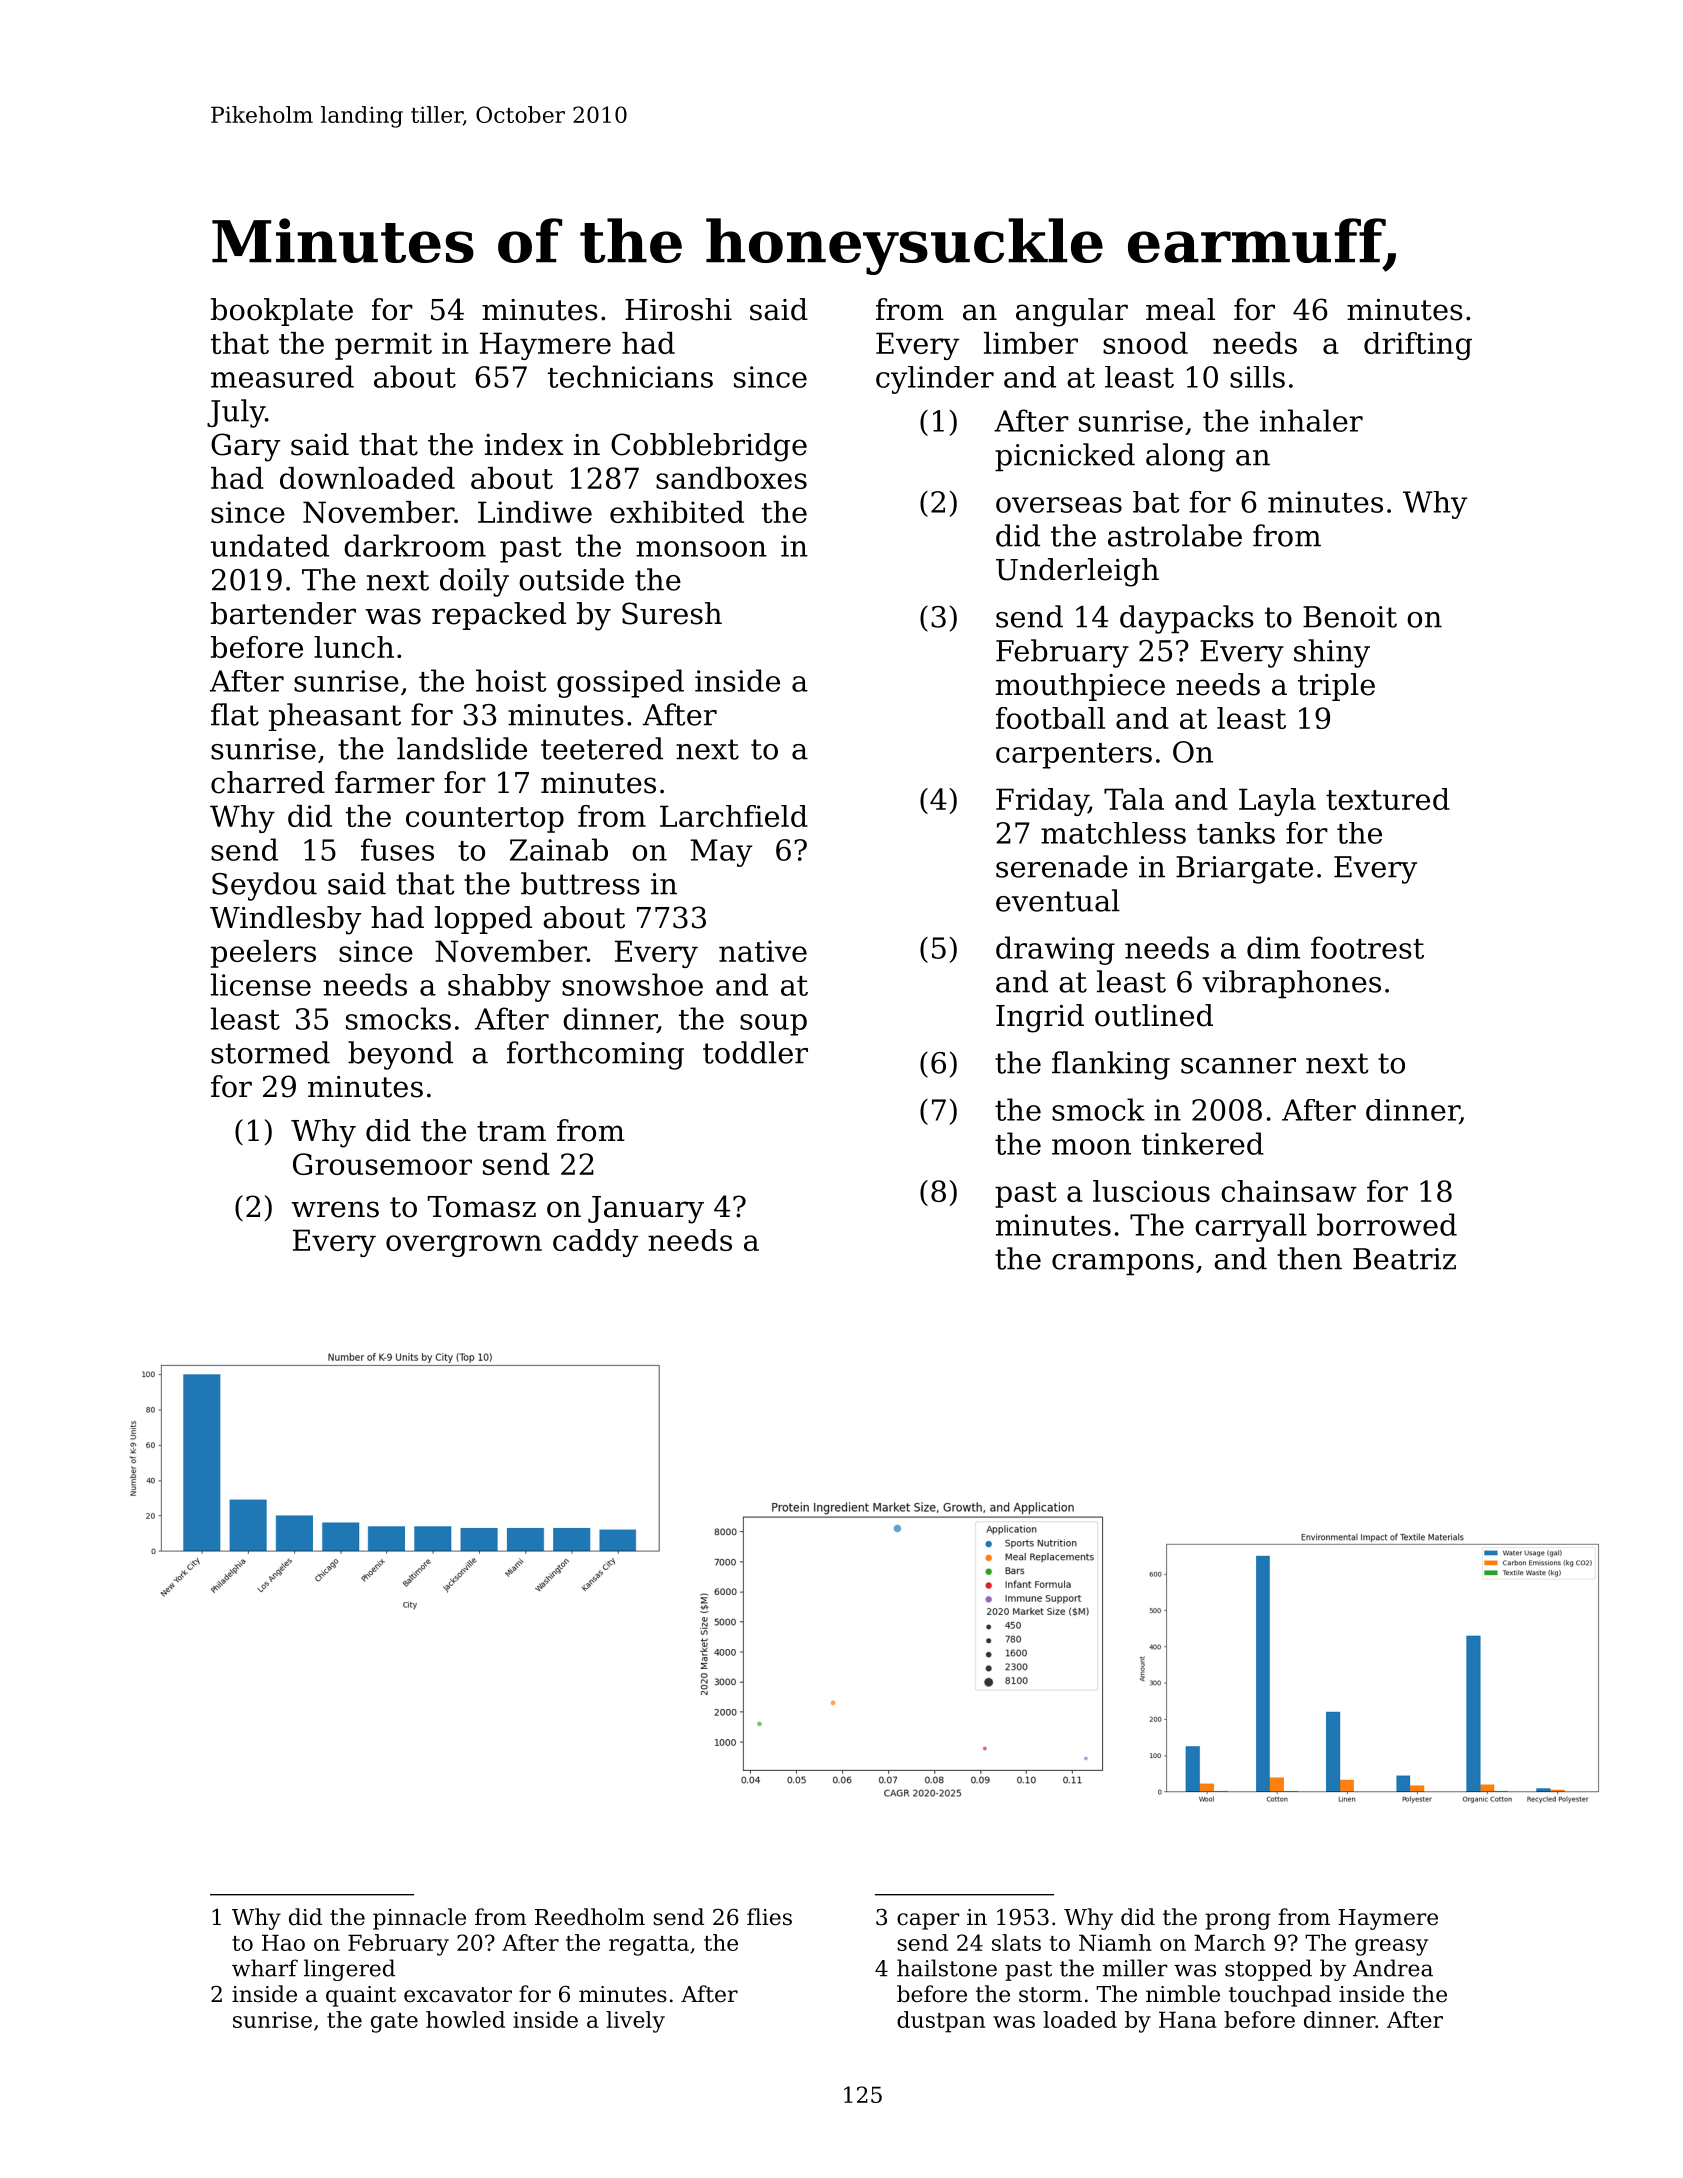  What do you see at coordinates (1134, 799) in the screenshot?
I see `Tala` at bounding box center [1134, 799].
